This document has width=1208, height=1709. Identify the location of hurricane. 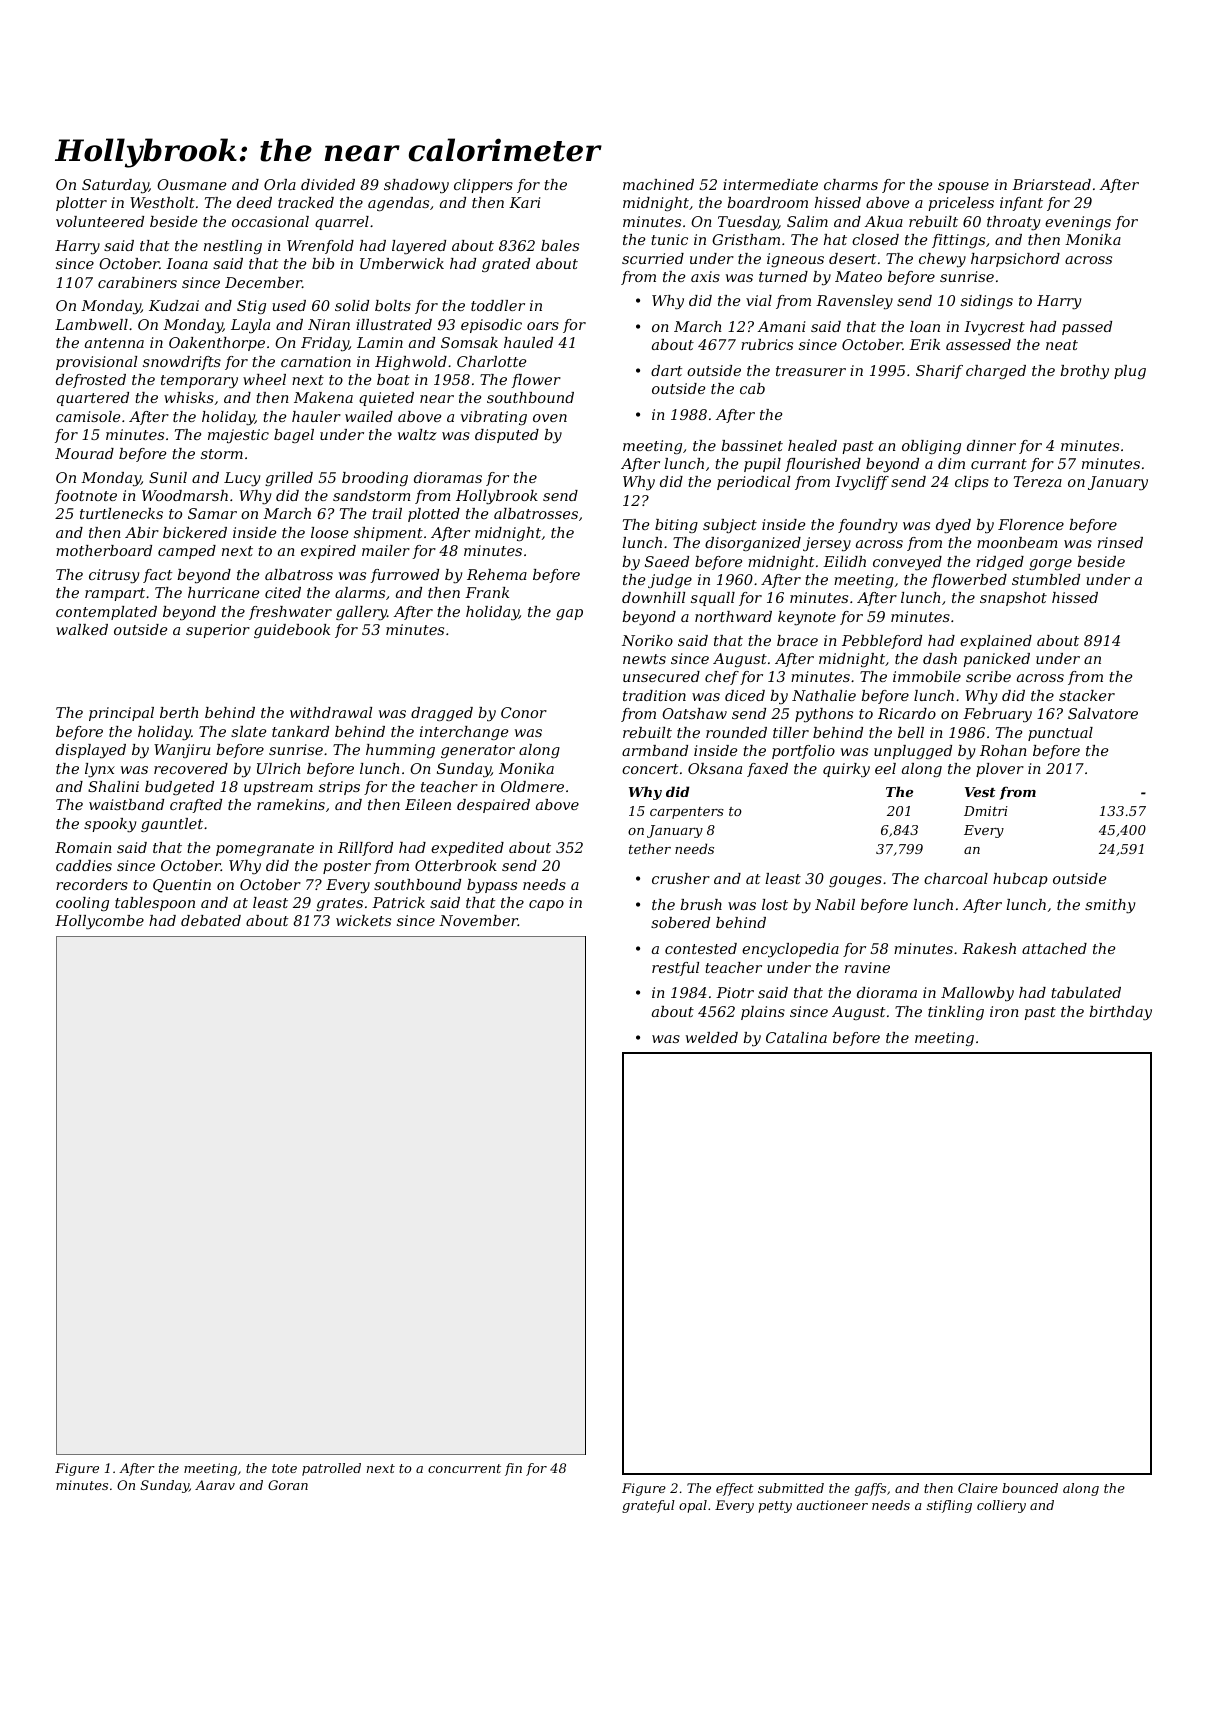
(223, 592).
